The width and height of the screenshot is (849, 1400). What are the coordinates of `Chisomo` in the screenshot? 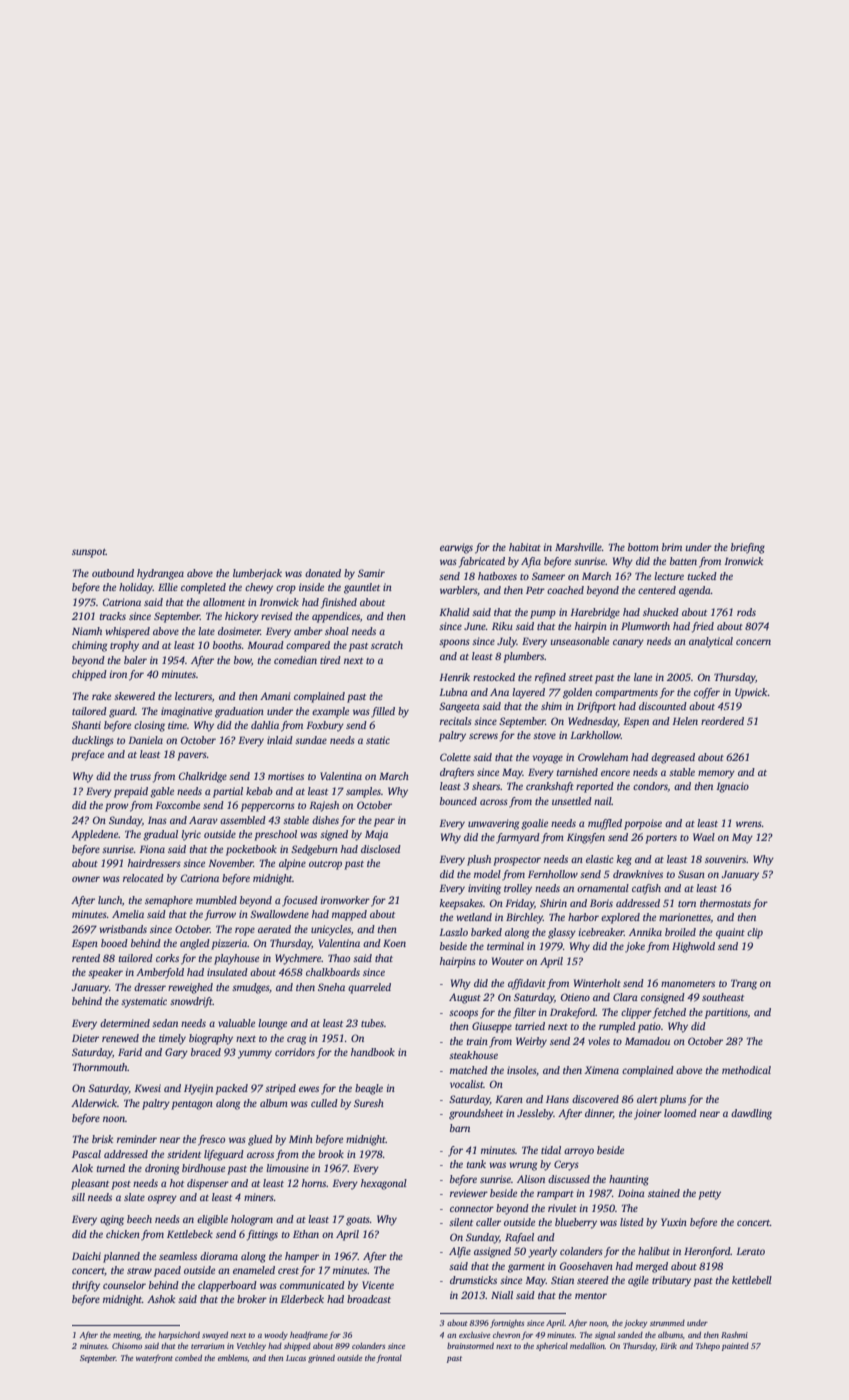 It's located at (127, 1346).
